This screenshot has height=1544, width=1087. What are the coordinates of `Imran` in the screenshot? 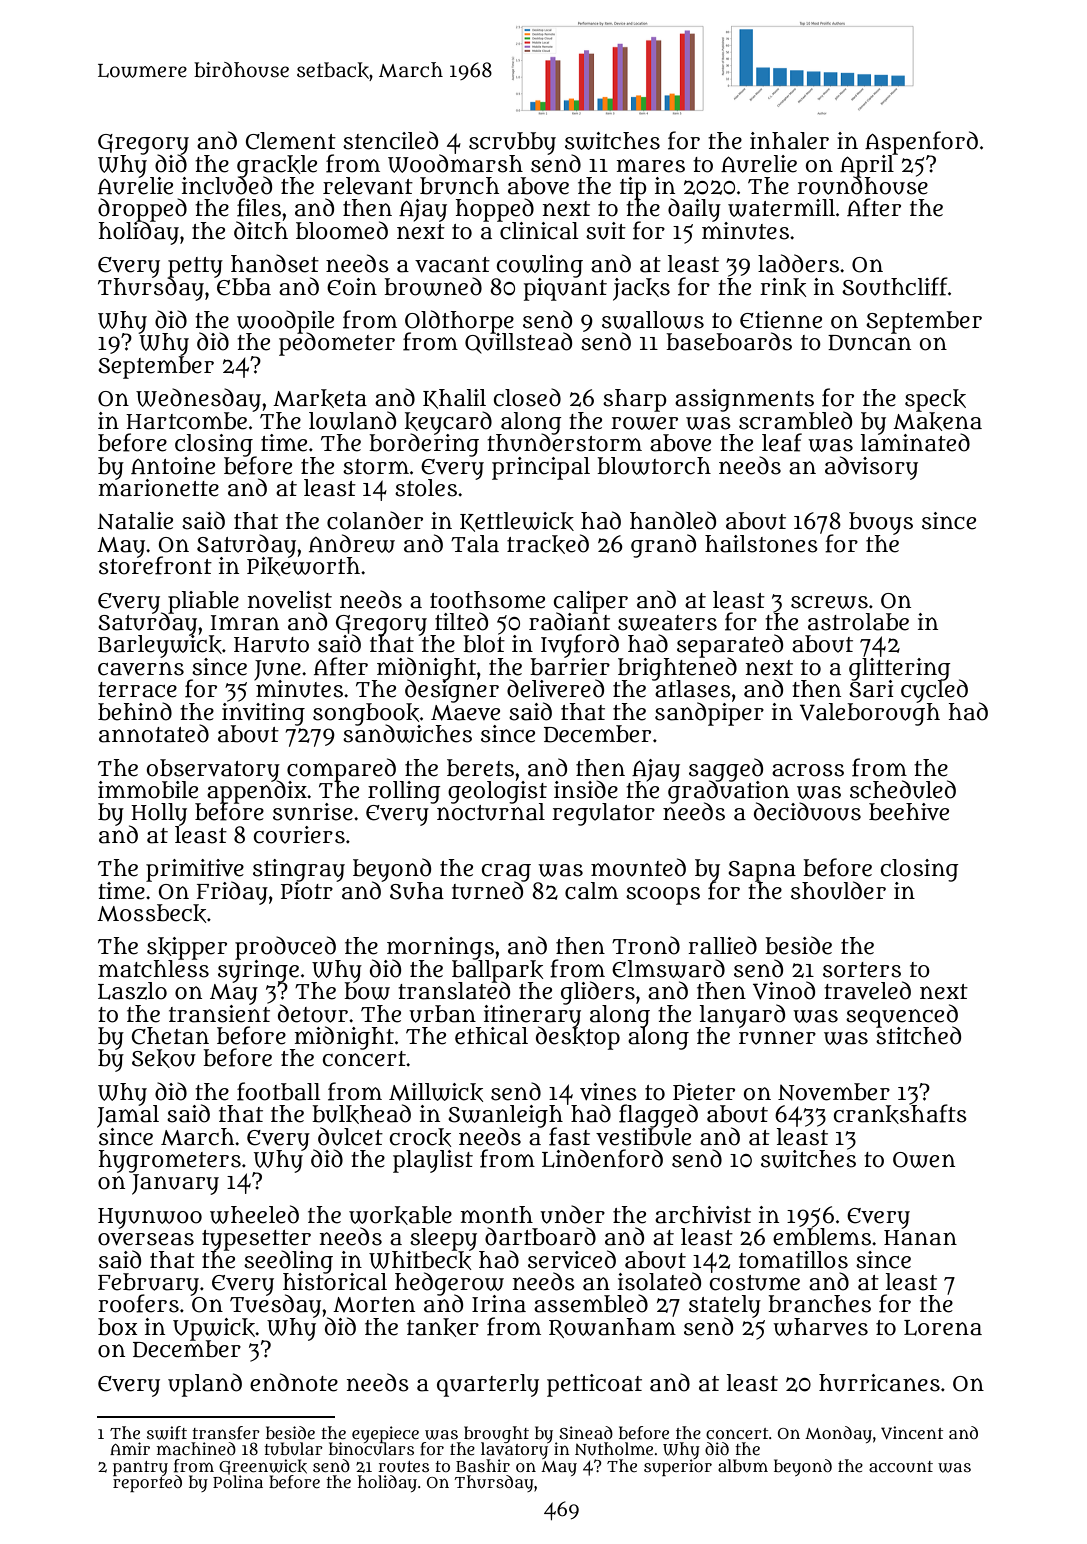 It's located at (245, 623).
